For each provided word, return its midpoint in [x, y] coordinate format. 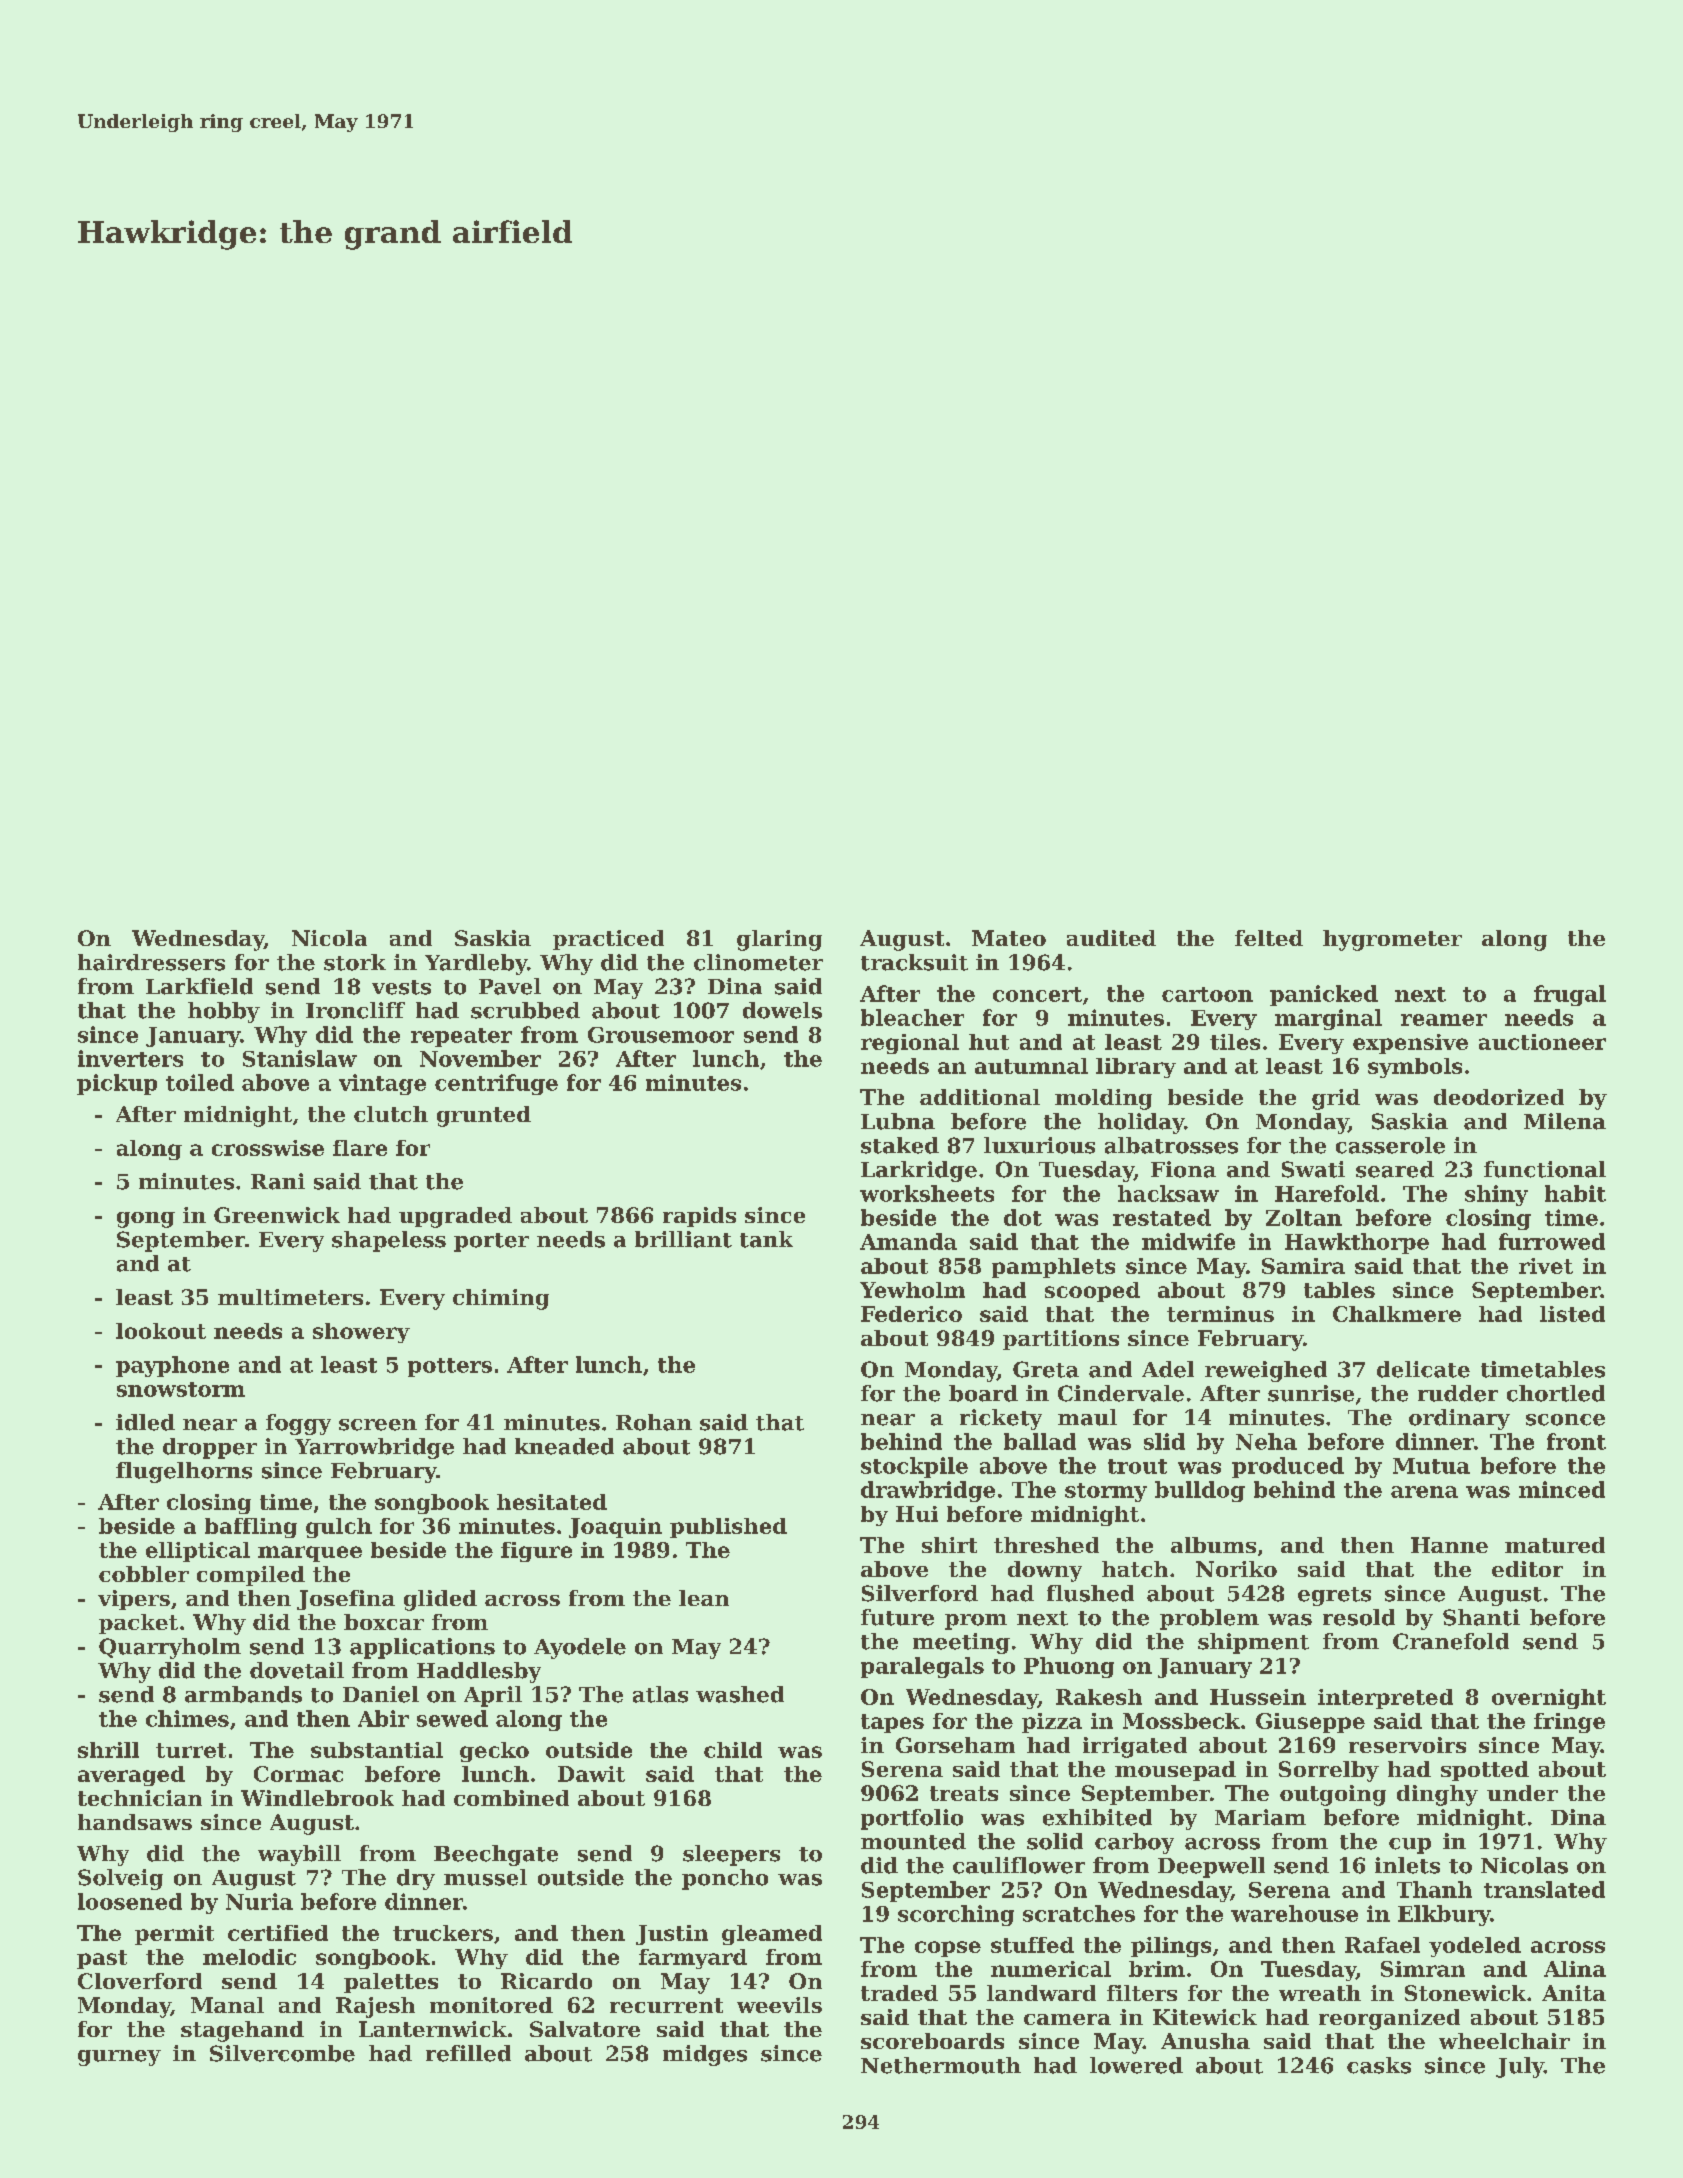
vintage [382, 1084]
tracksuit [914, 962]
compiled [251, 1576]
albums [1213, 1545]
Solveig [120, 1879]
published [728, 1528]
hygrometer [1392, 940]
